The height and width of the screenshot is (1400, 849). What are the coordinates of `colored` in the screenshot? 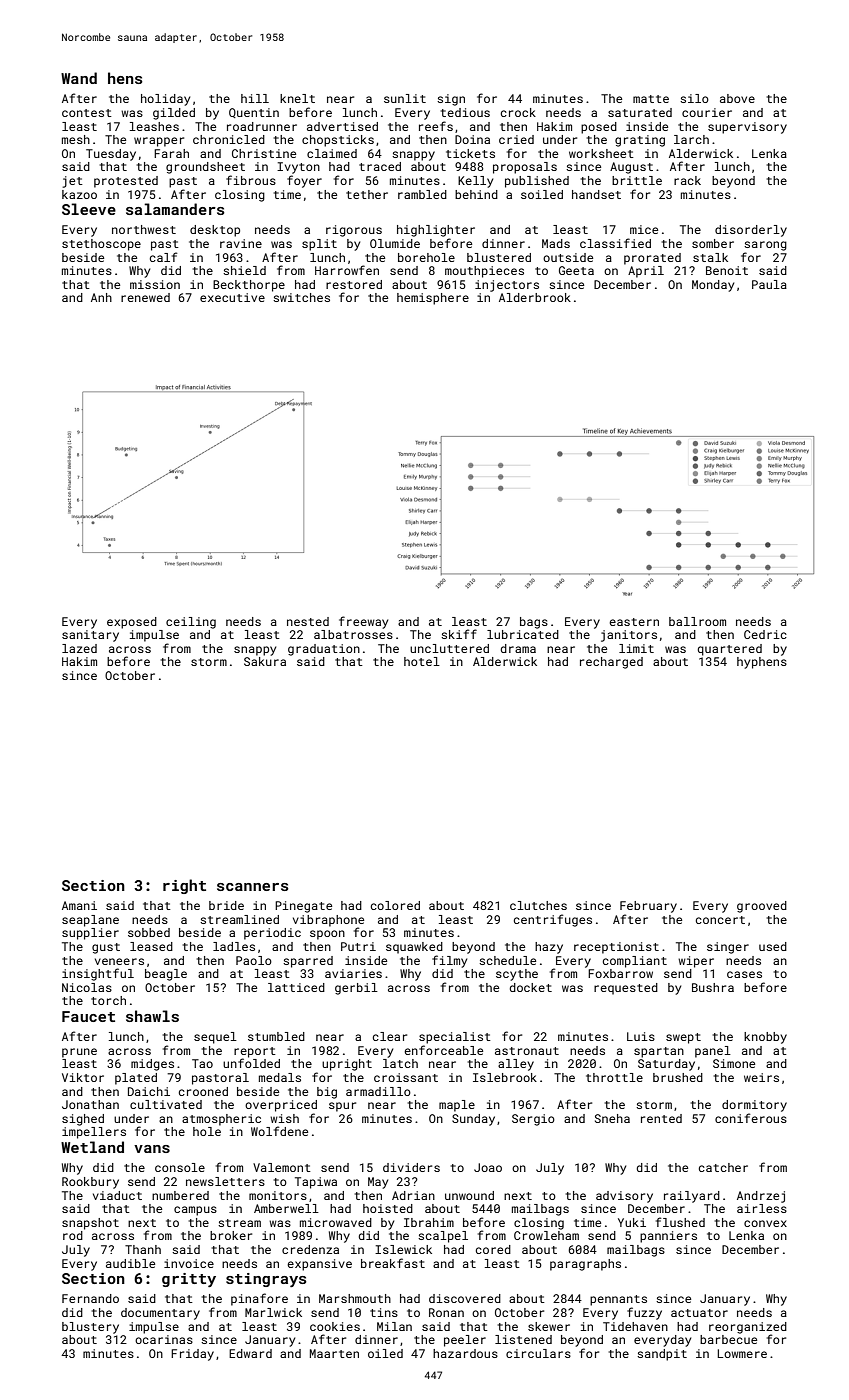 It's located at (395, 905).
